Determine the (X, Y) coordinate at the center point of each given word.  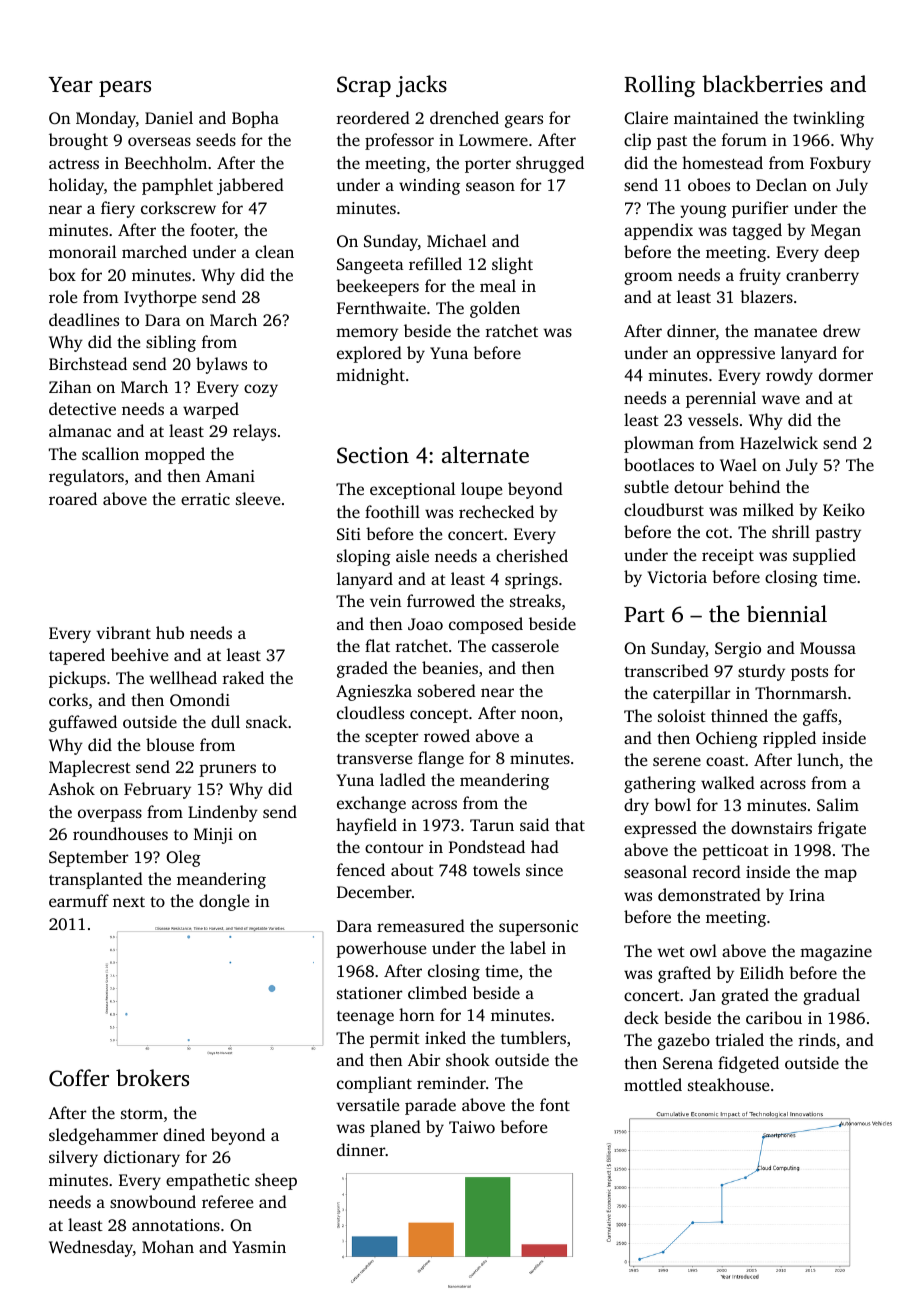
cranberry (822, 276)
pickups (77, 679)
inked (445, 1037)
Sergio (738, 650)
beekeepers (377, 287)
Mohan (168, 1246)
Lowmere (493, 140)
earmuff (79, 900)
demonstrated (709, 894)
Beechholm (166, 162)
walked (728, 782)
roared (73, 498)
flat (377, 645)
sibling (171, 343)
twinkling (829, 119)
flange (441, 759)
